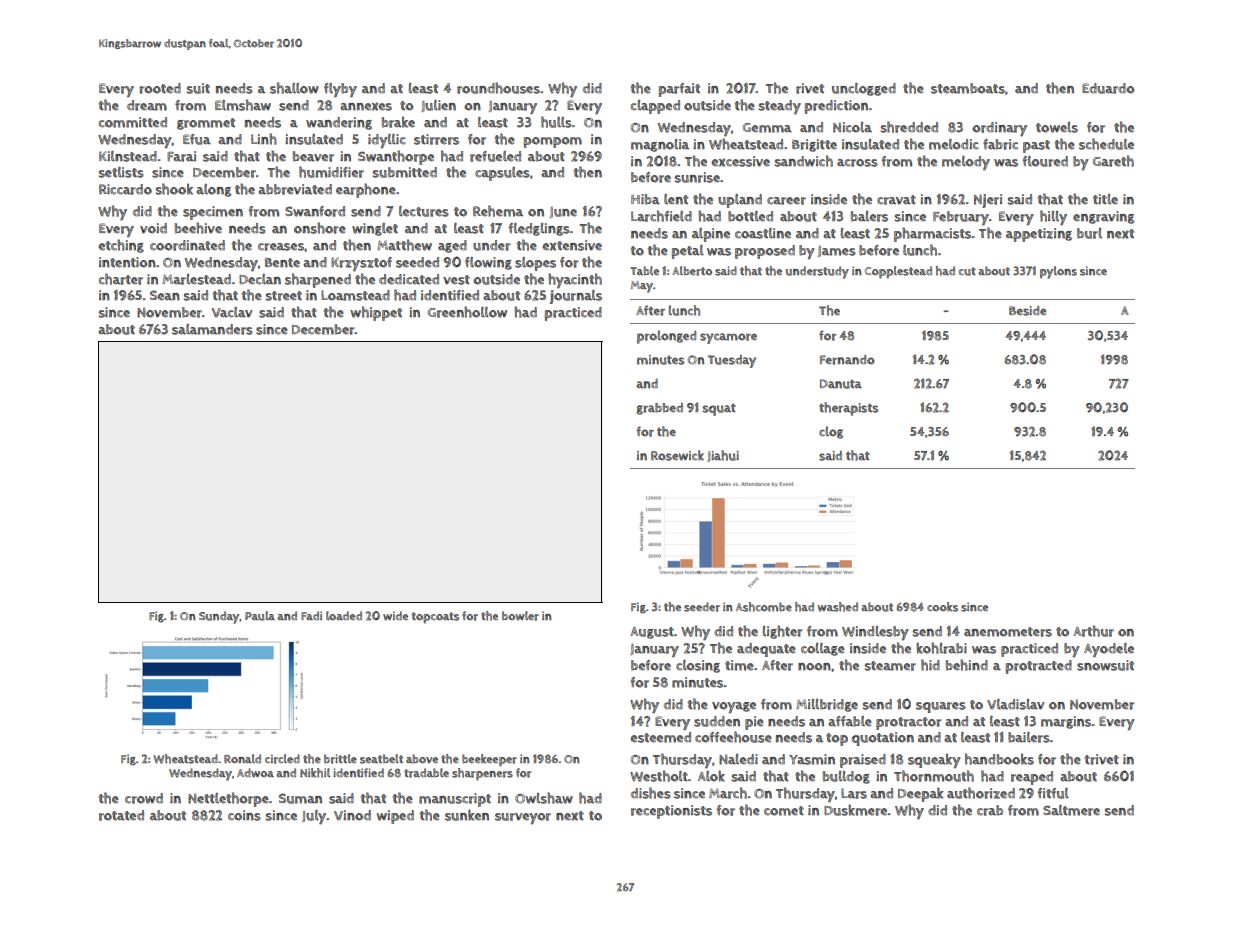 The image size is (1233, 952). I want to click on rooted, so click(160, 88).
